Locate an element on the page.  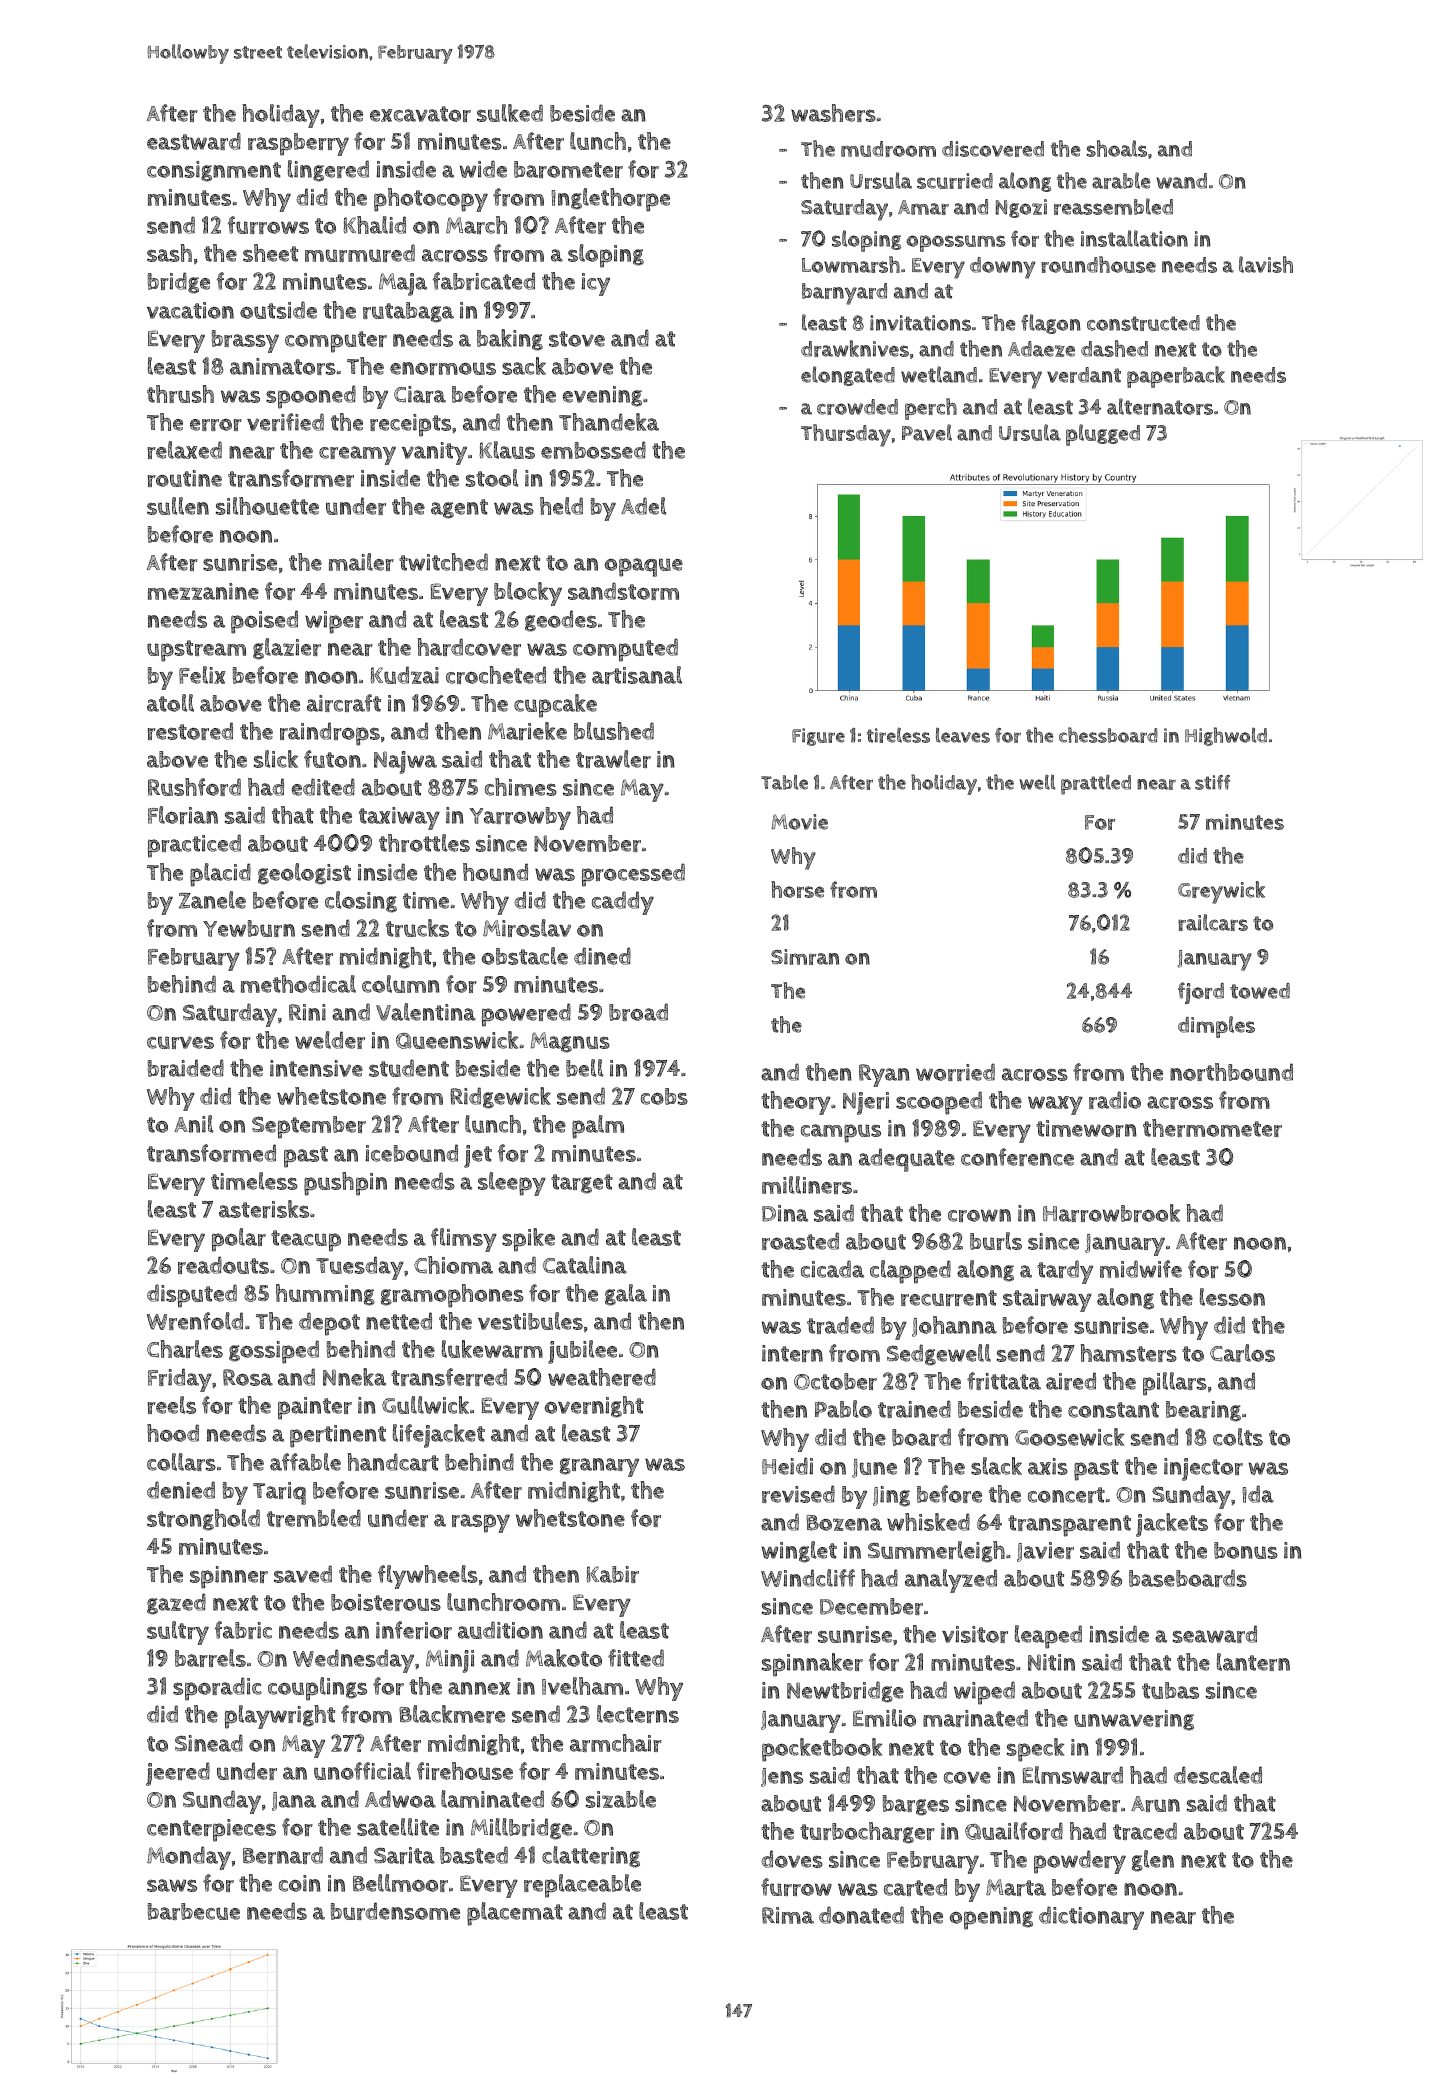
barometer is located at coordinates (568, 169).
